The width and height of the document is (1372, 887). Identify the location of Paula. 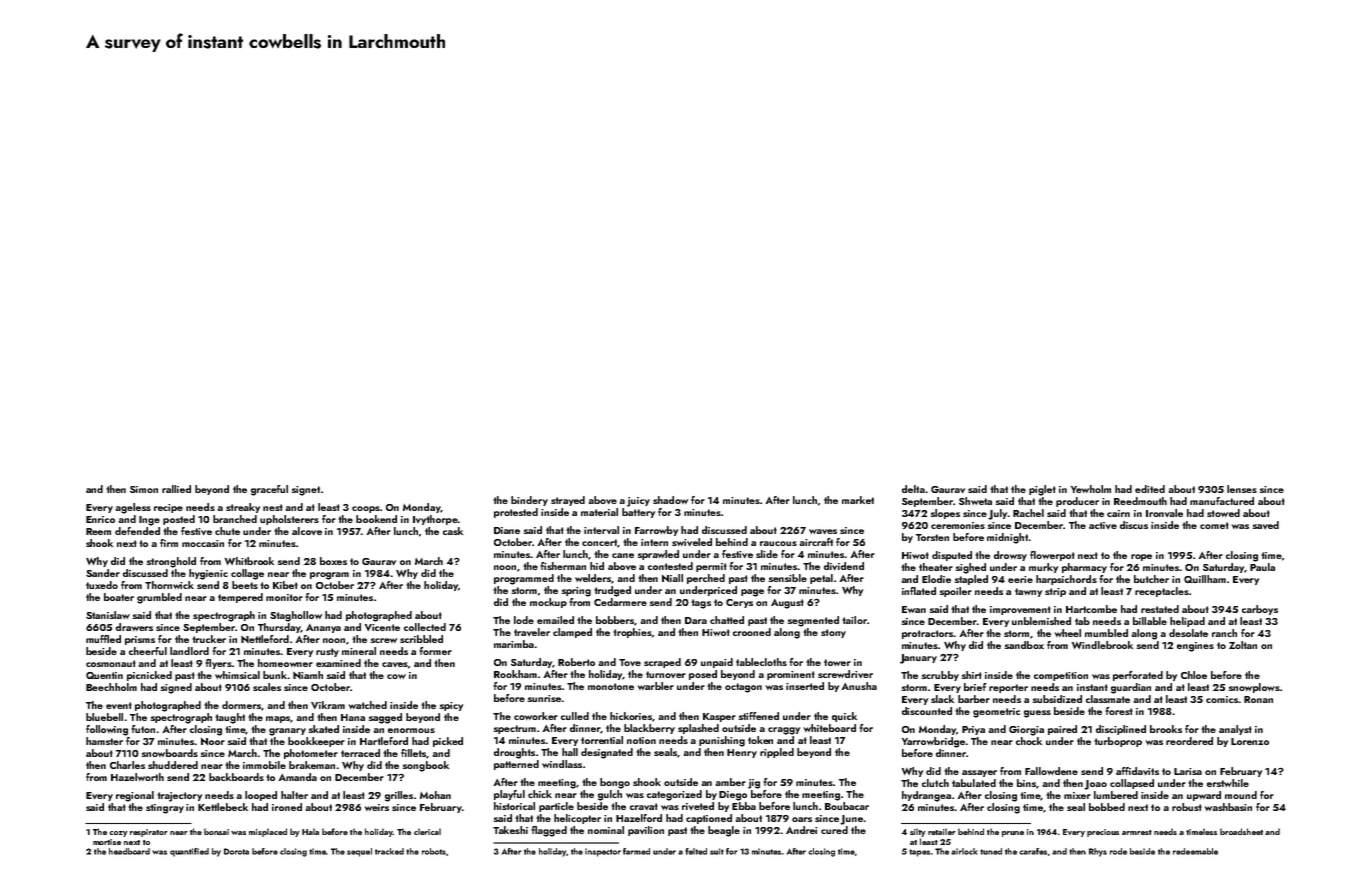
(1262, 567).
